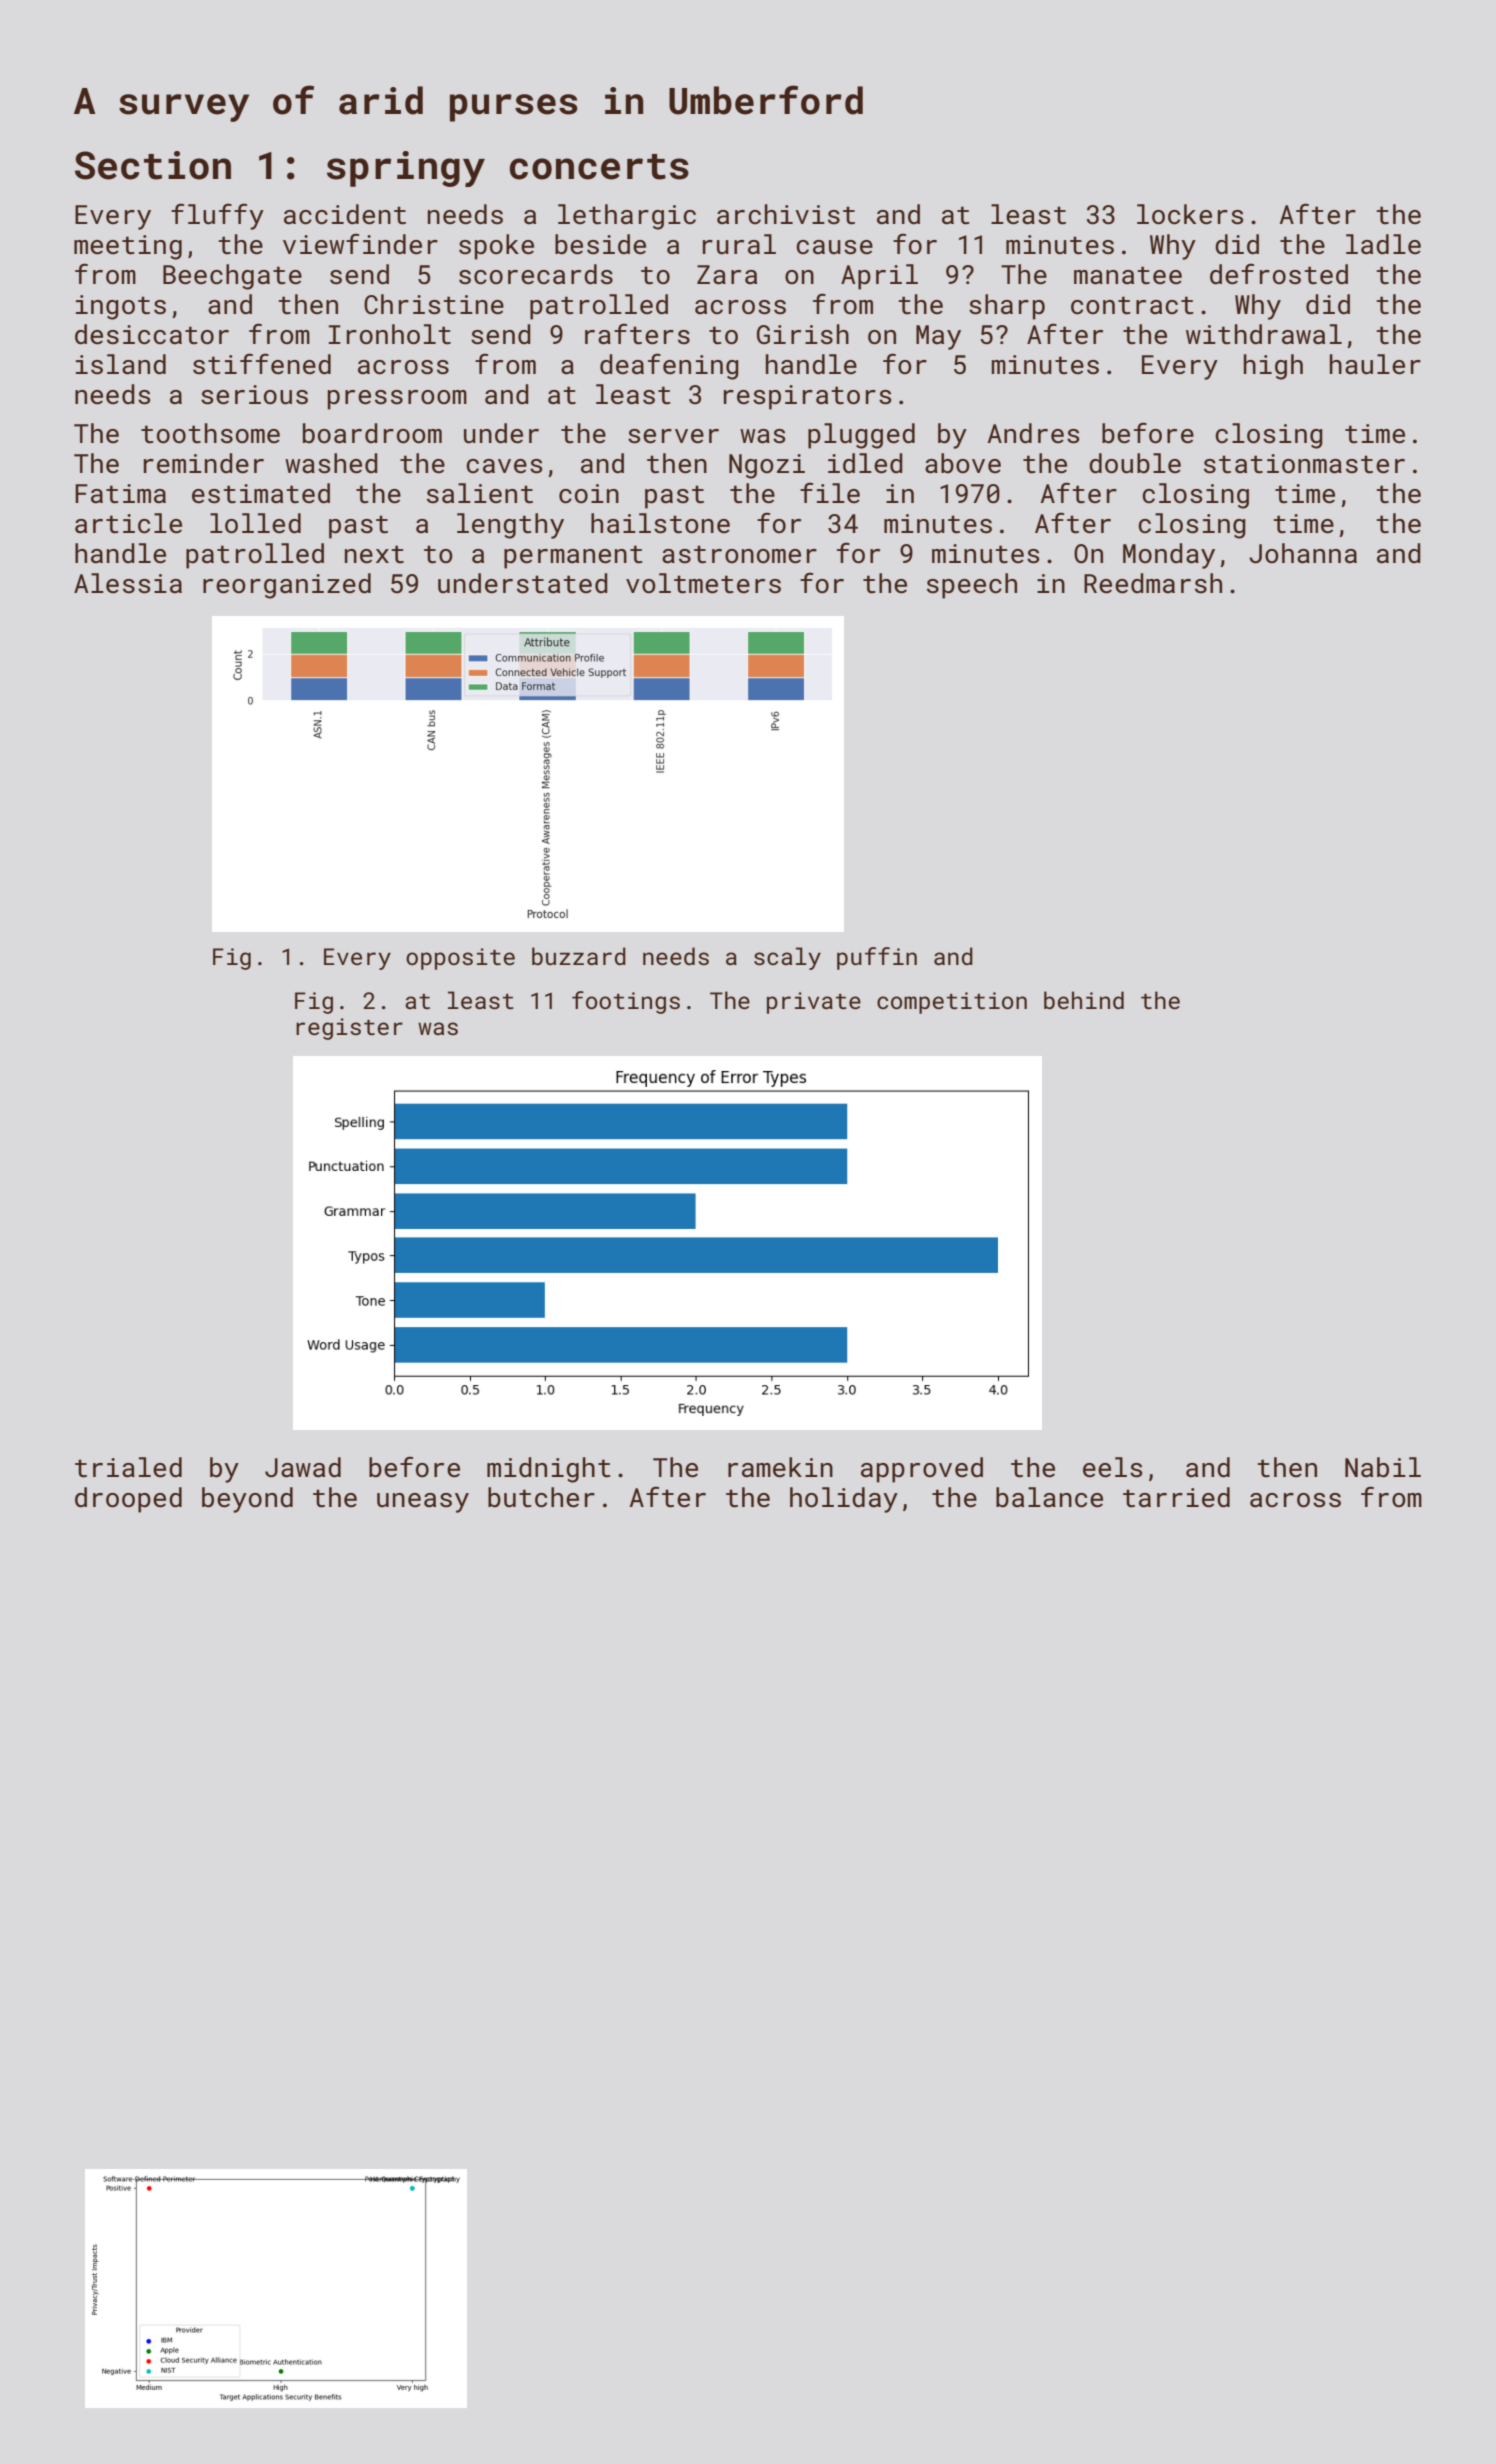 This page has width=1496, height=2464. I want to click on reorganized, so click(287, 586).
